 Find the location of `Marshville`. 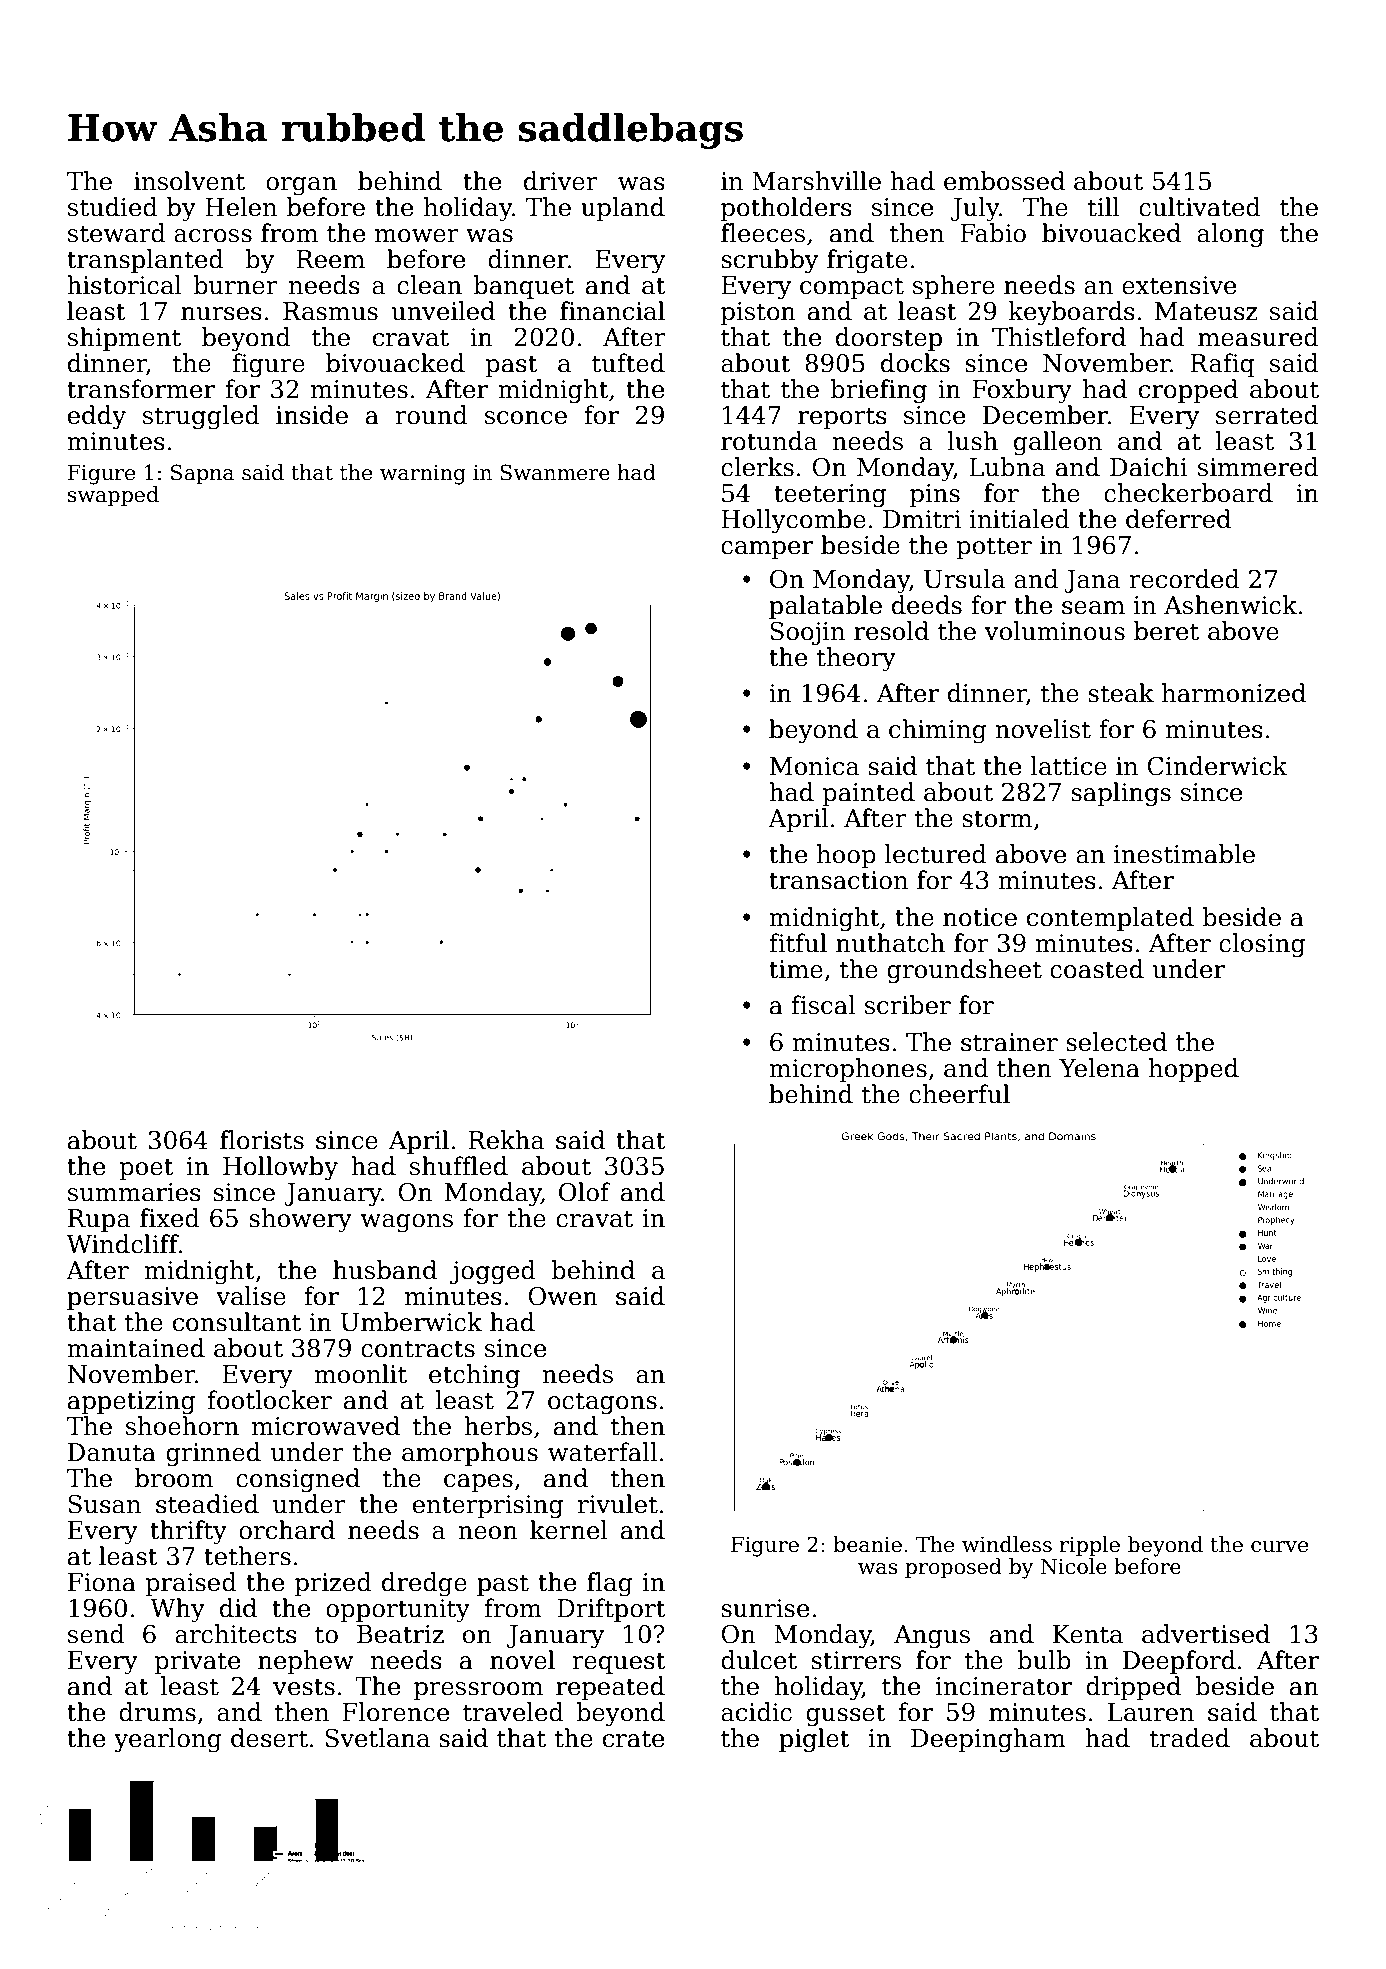

Marshville is located at coordinates (816, 181).
